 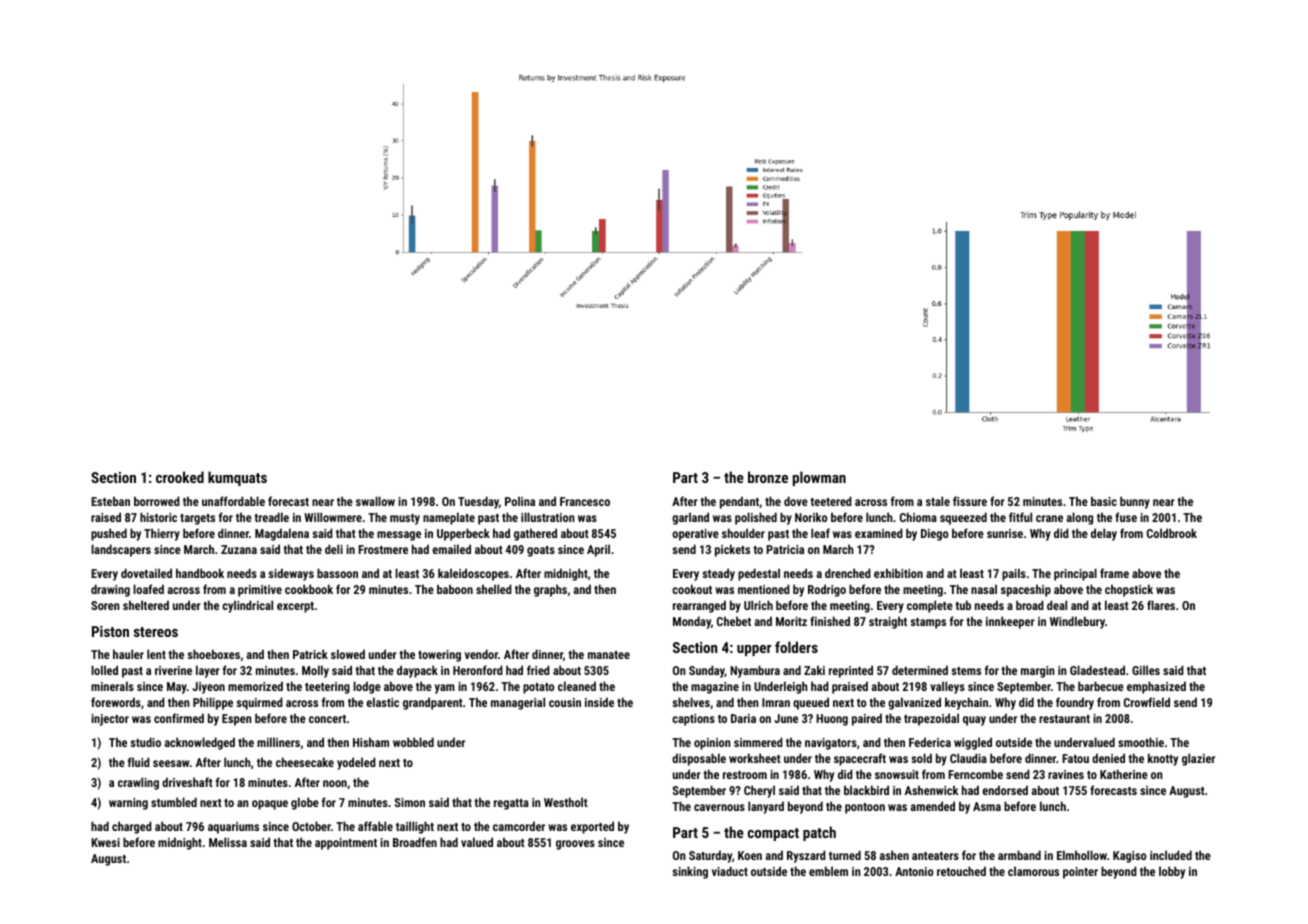 What do you see at coordinates (255, 686) in the image?
I see `memorized` at bounding box center [255, 686].
